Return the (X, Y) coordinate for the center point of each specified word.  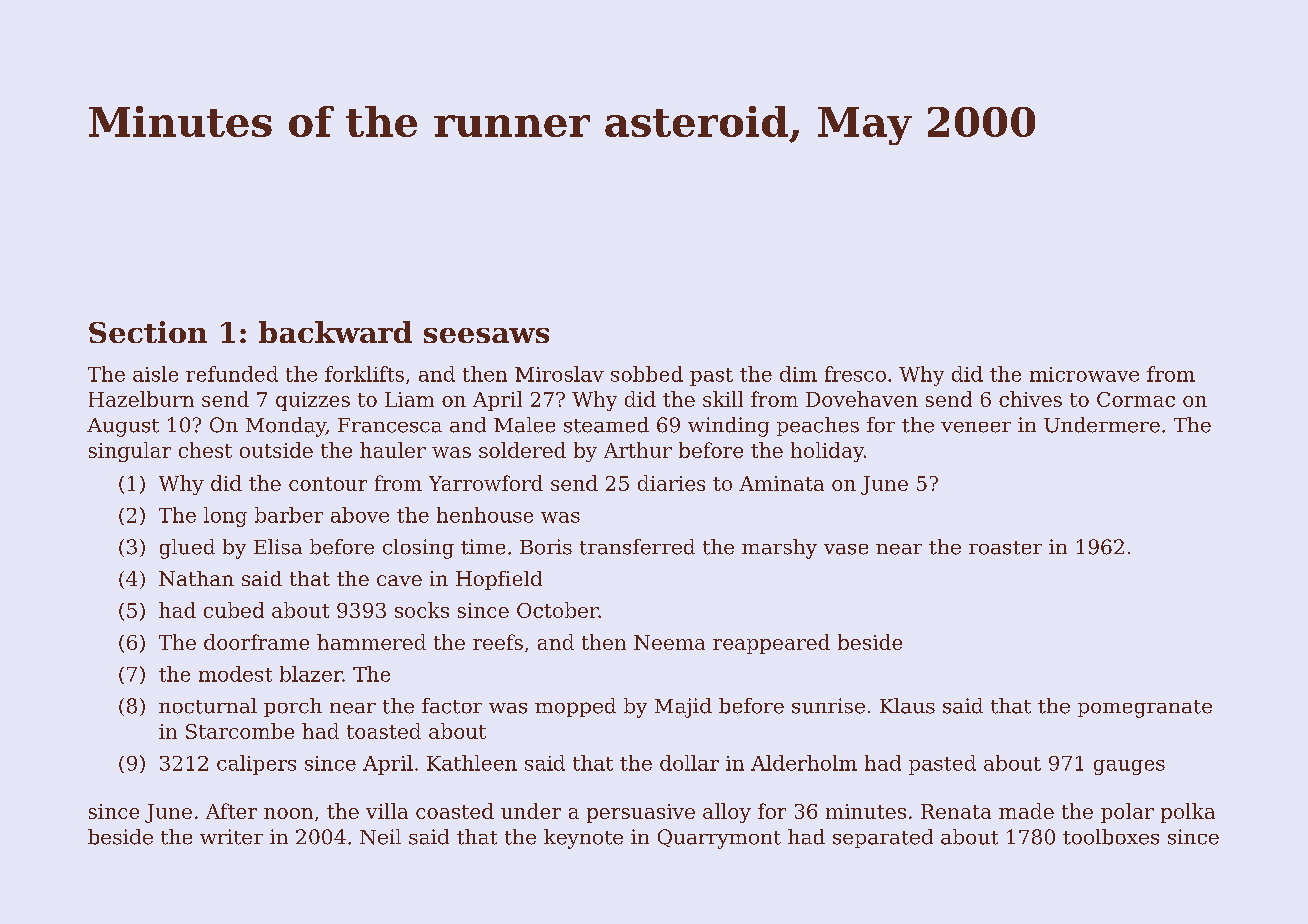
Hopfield (499, 580)
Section (148, 332)
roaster (1005, 548)
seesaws (486, 335)
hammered (371, 642)
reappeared (771, 644)
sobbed (647, 374)
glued (187, 549)
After (231, 811)
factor (452, 706)
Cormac (1136, 399)
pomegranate (1145, 709)
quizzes (313, 401)
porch (293, 707)
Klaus (907, 706)
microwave (1084, 374)
